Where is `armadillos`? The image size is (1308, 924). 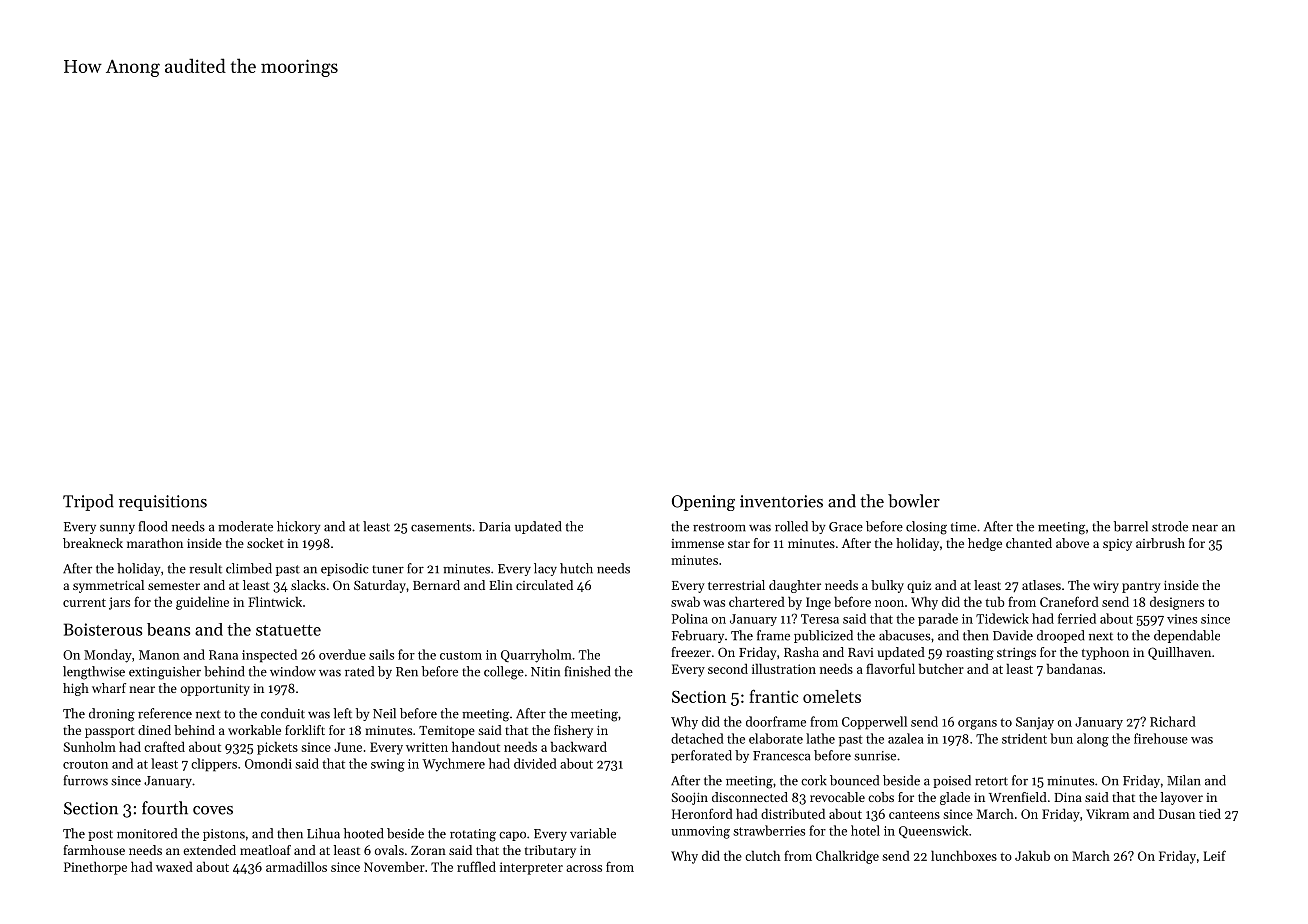
armadillos is located at coordinates (296, 866).
